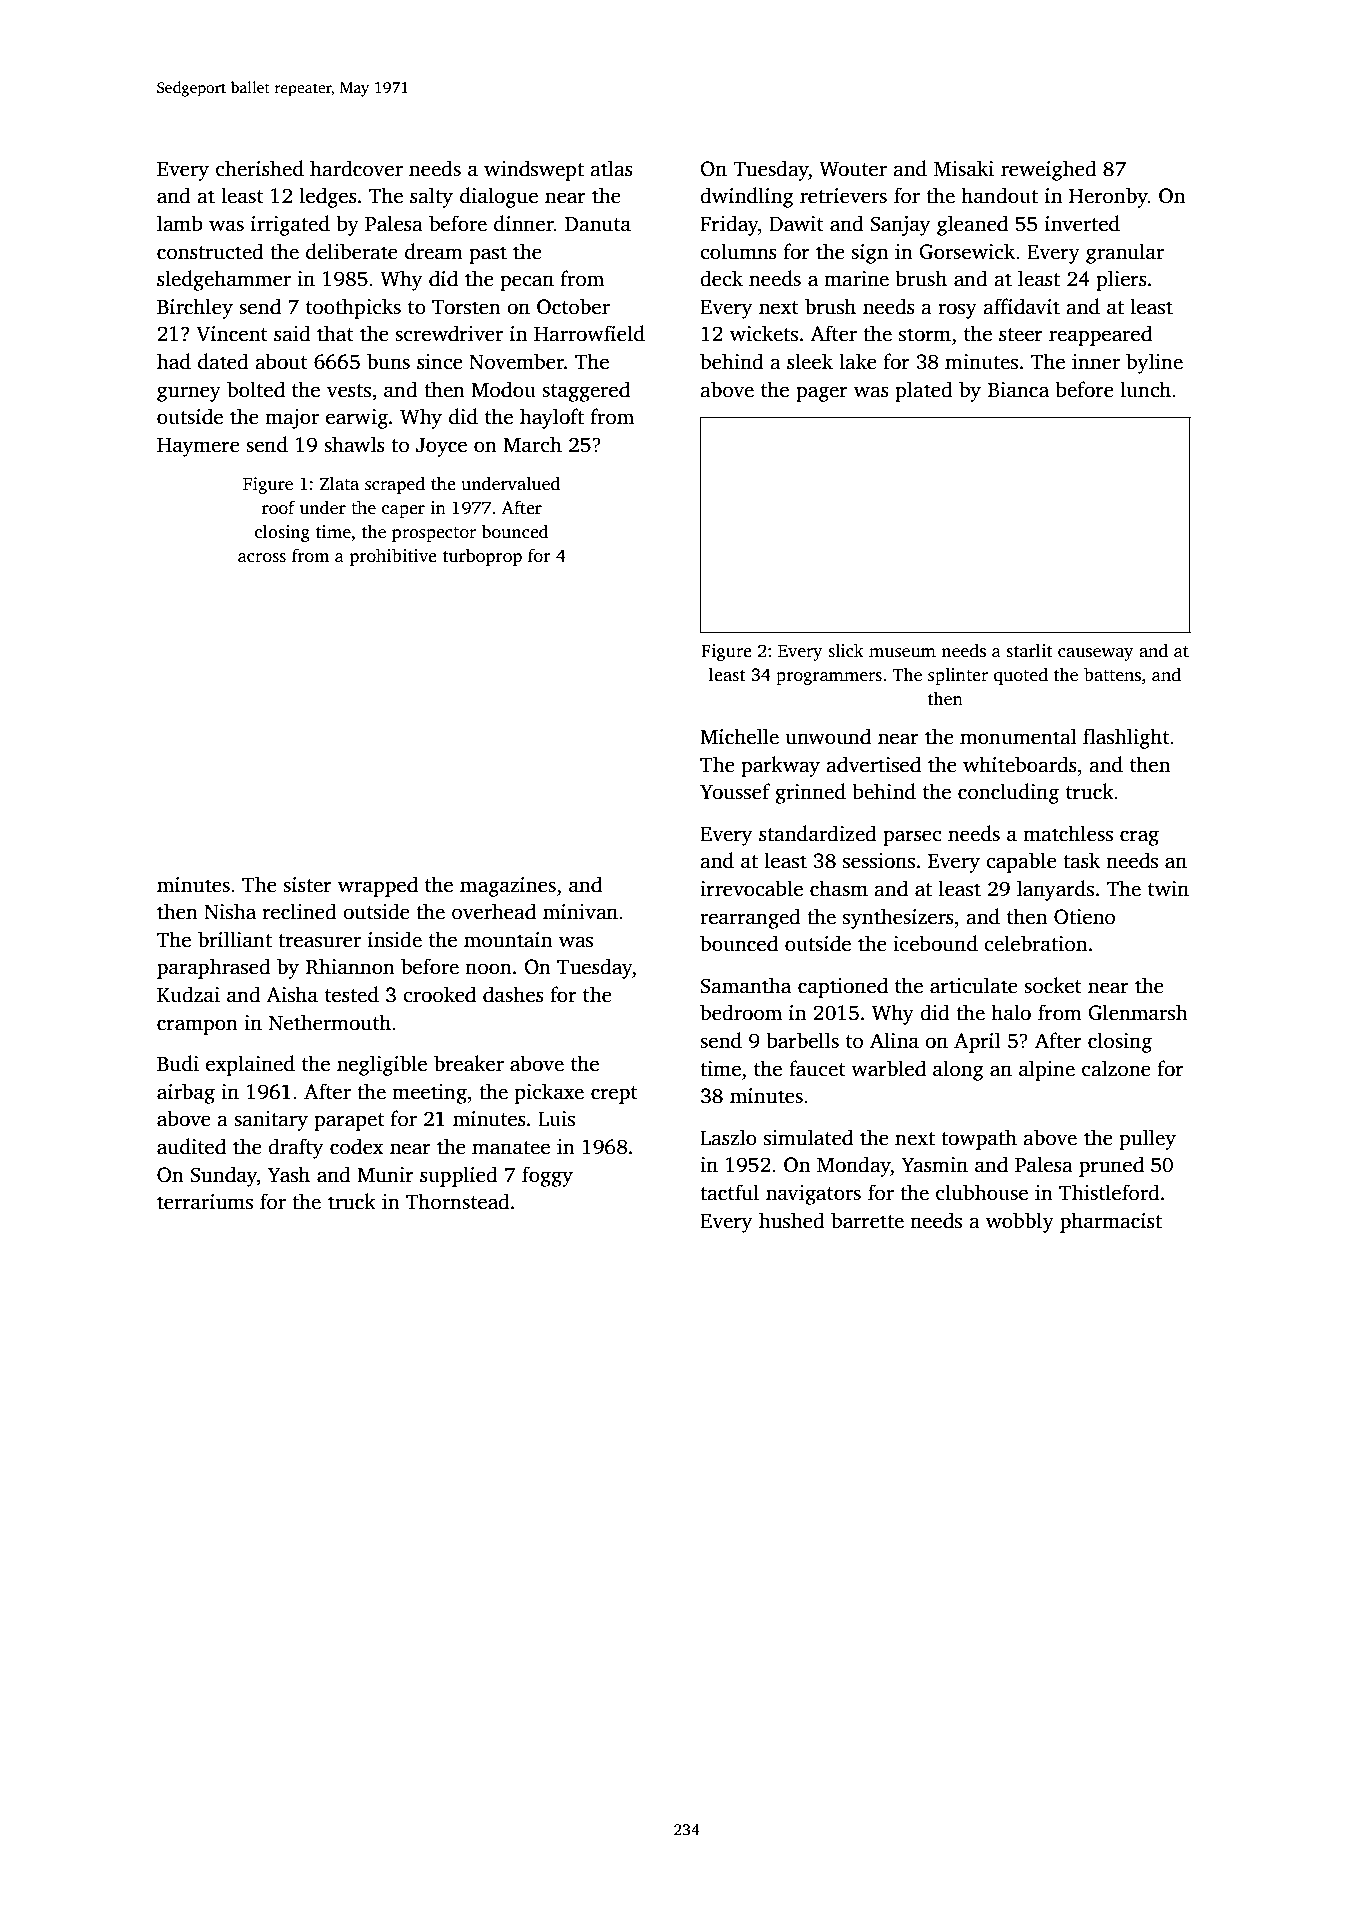  I want to click on Thornstead, so click(458, 1201).
